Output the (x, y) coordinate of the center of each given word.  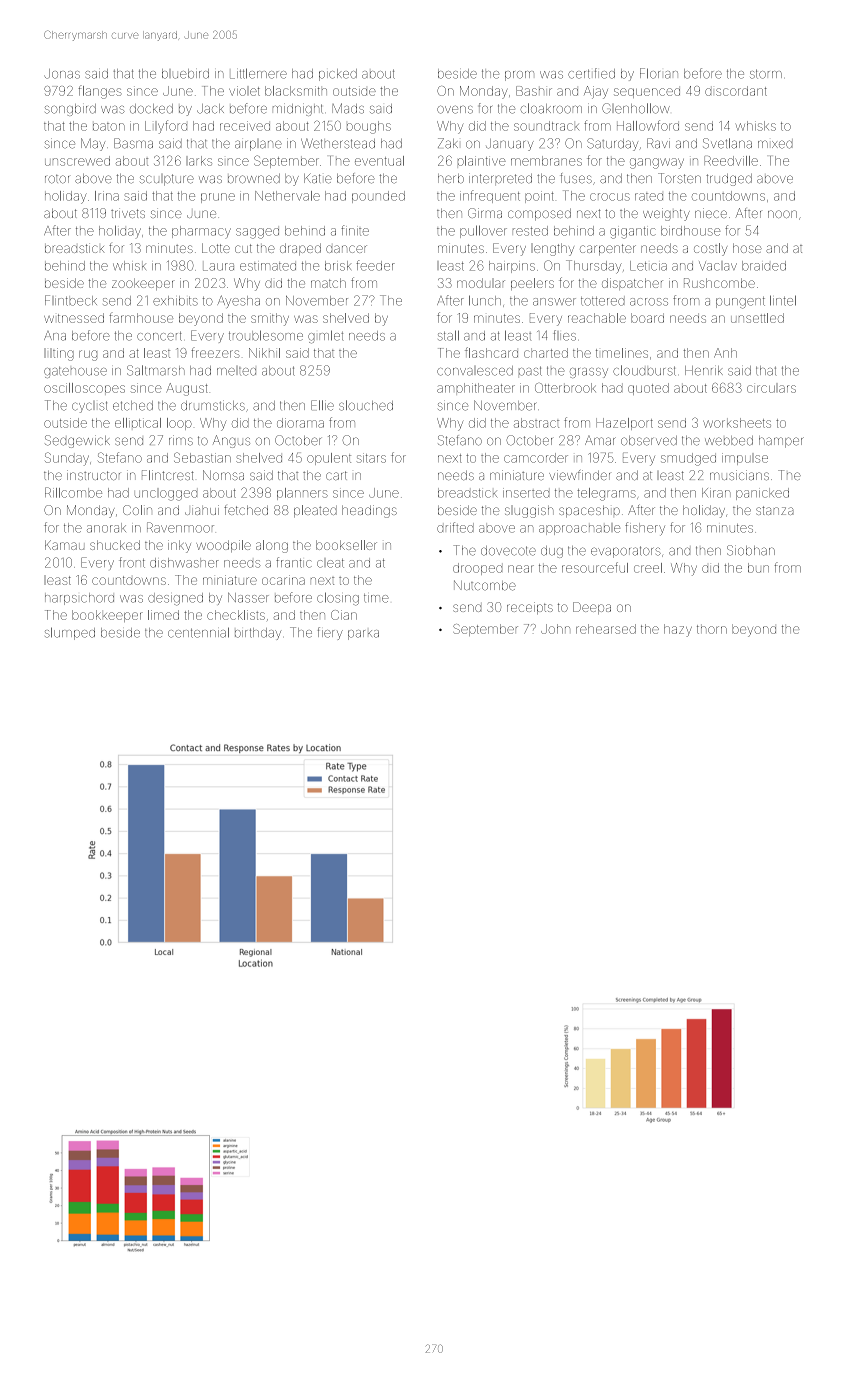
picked (338, 75)
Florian (659, 73)
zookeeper (143, 284)
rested (530, 231)
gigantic (633, 233)
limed (163, 615)
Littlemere (258, 73)
